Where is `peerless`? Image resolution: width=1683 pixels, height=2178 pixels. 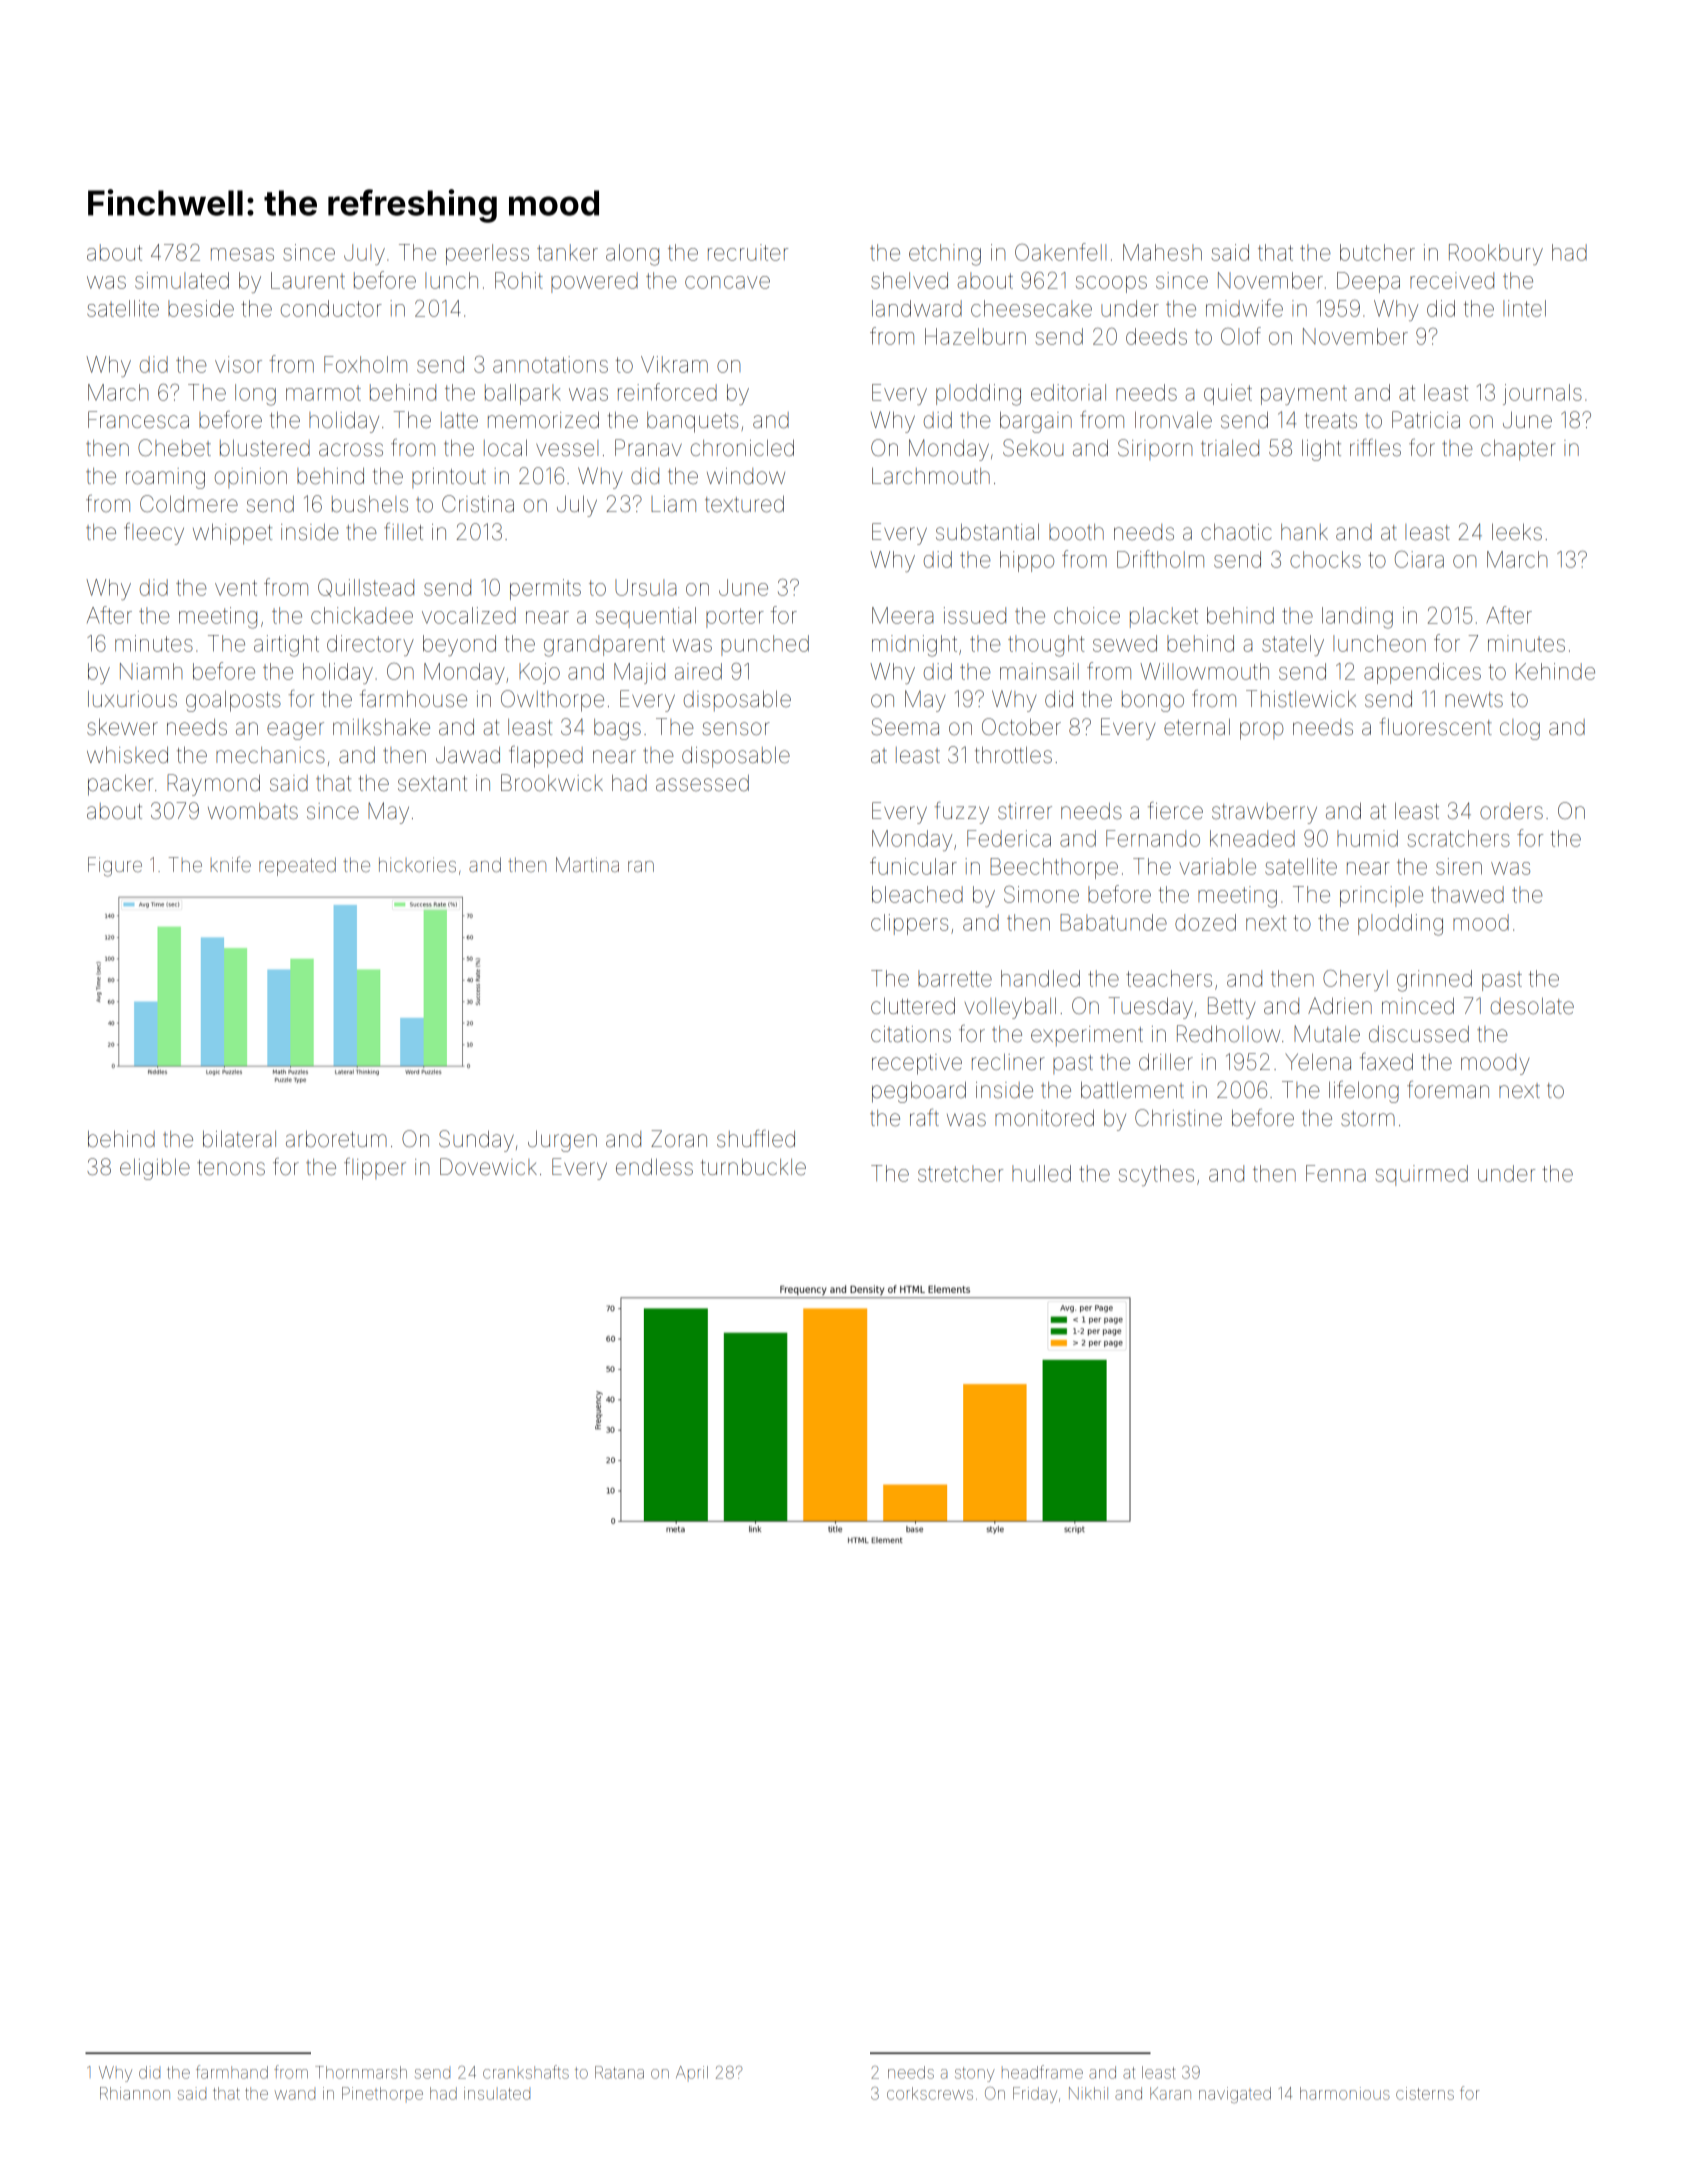
peerless is located at coordinates (487, 254).
